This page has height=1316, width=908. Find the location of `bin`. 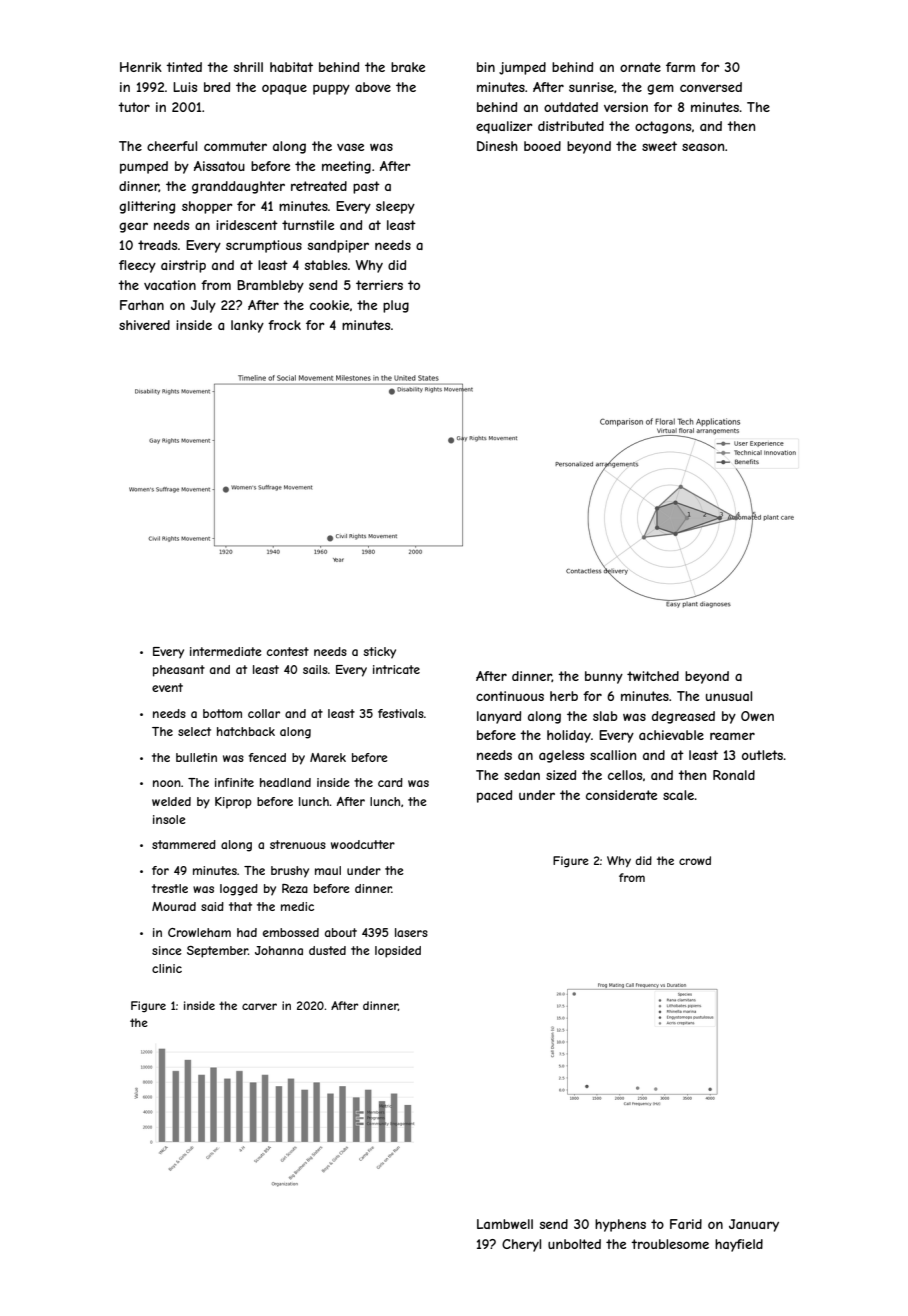

bin is located at coordinates (486, 67).
